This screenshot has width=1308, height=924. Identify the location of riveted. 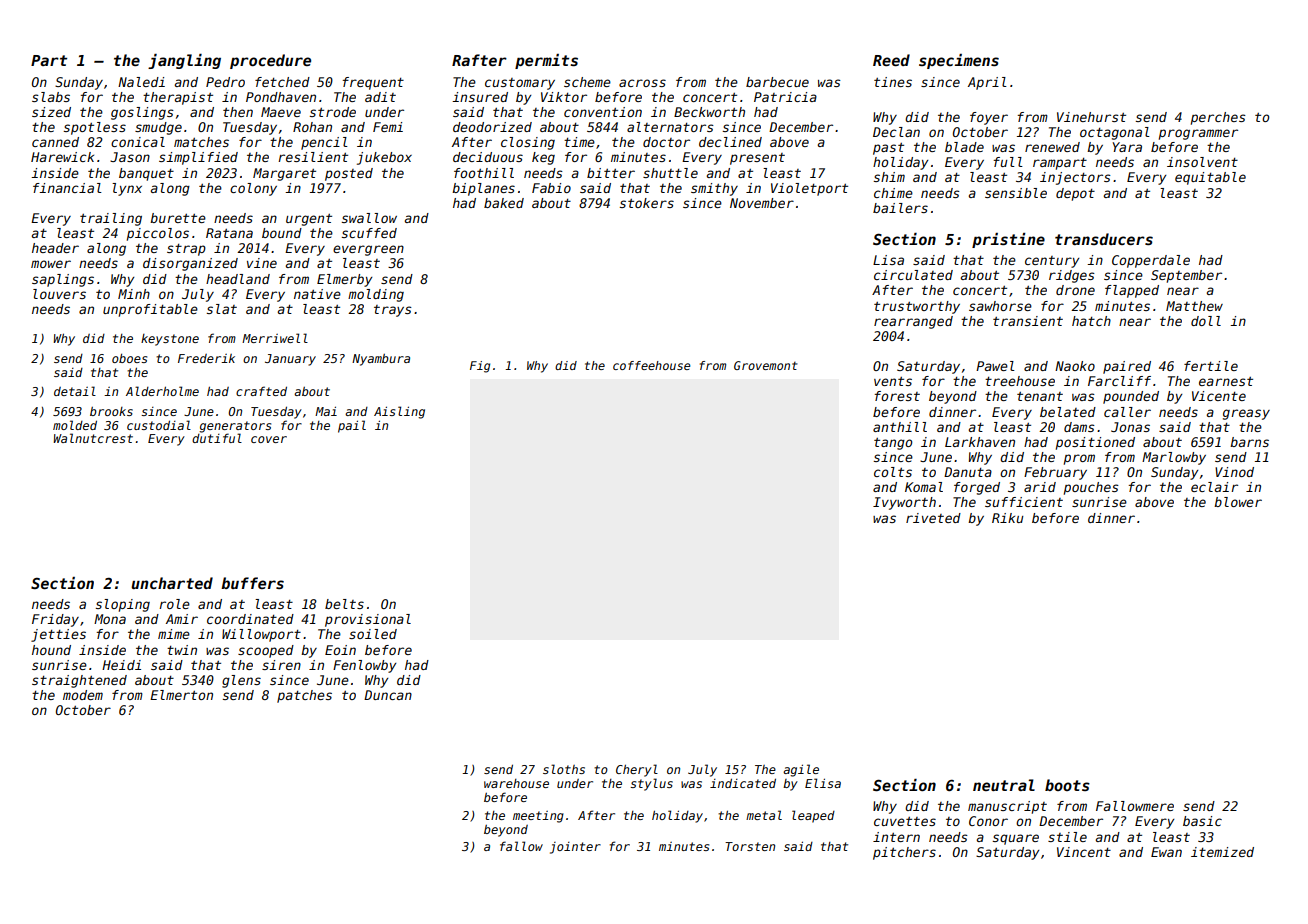
(933, 518).
